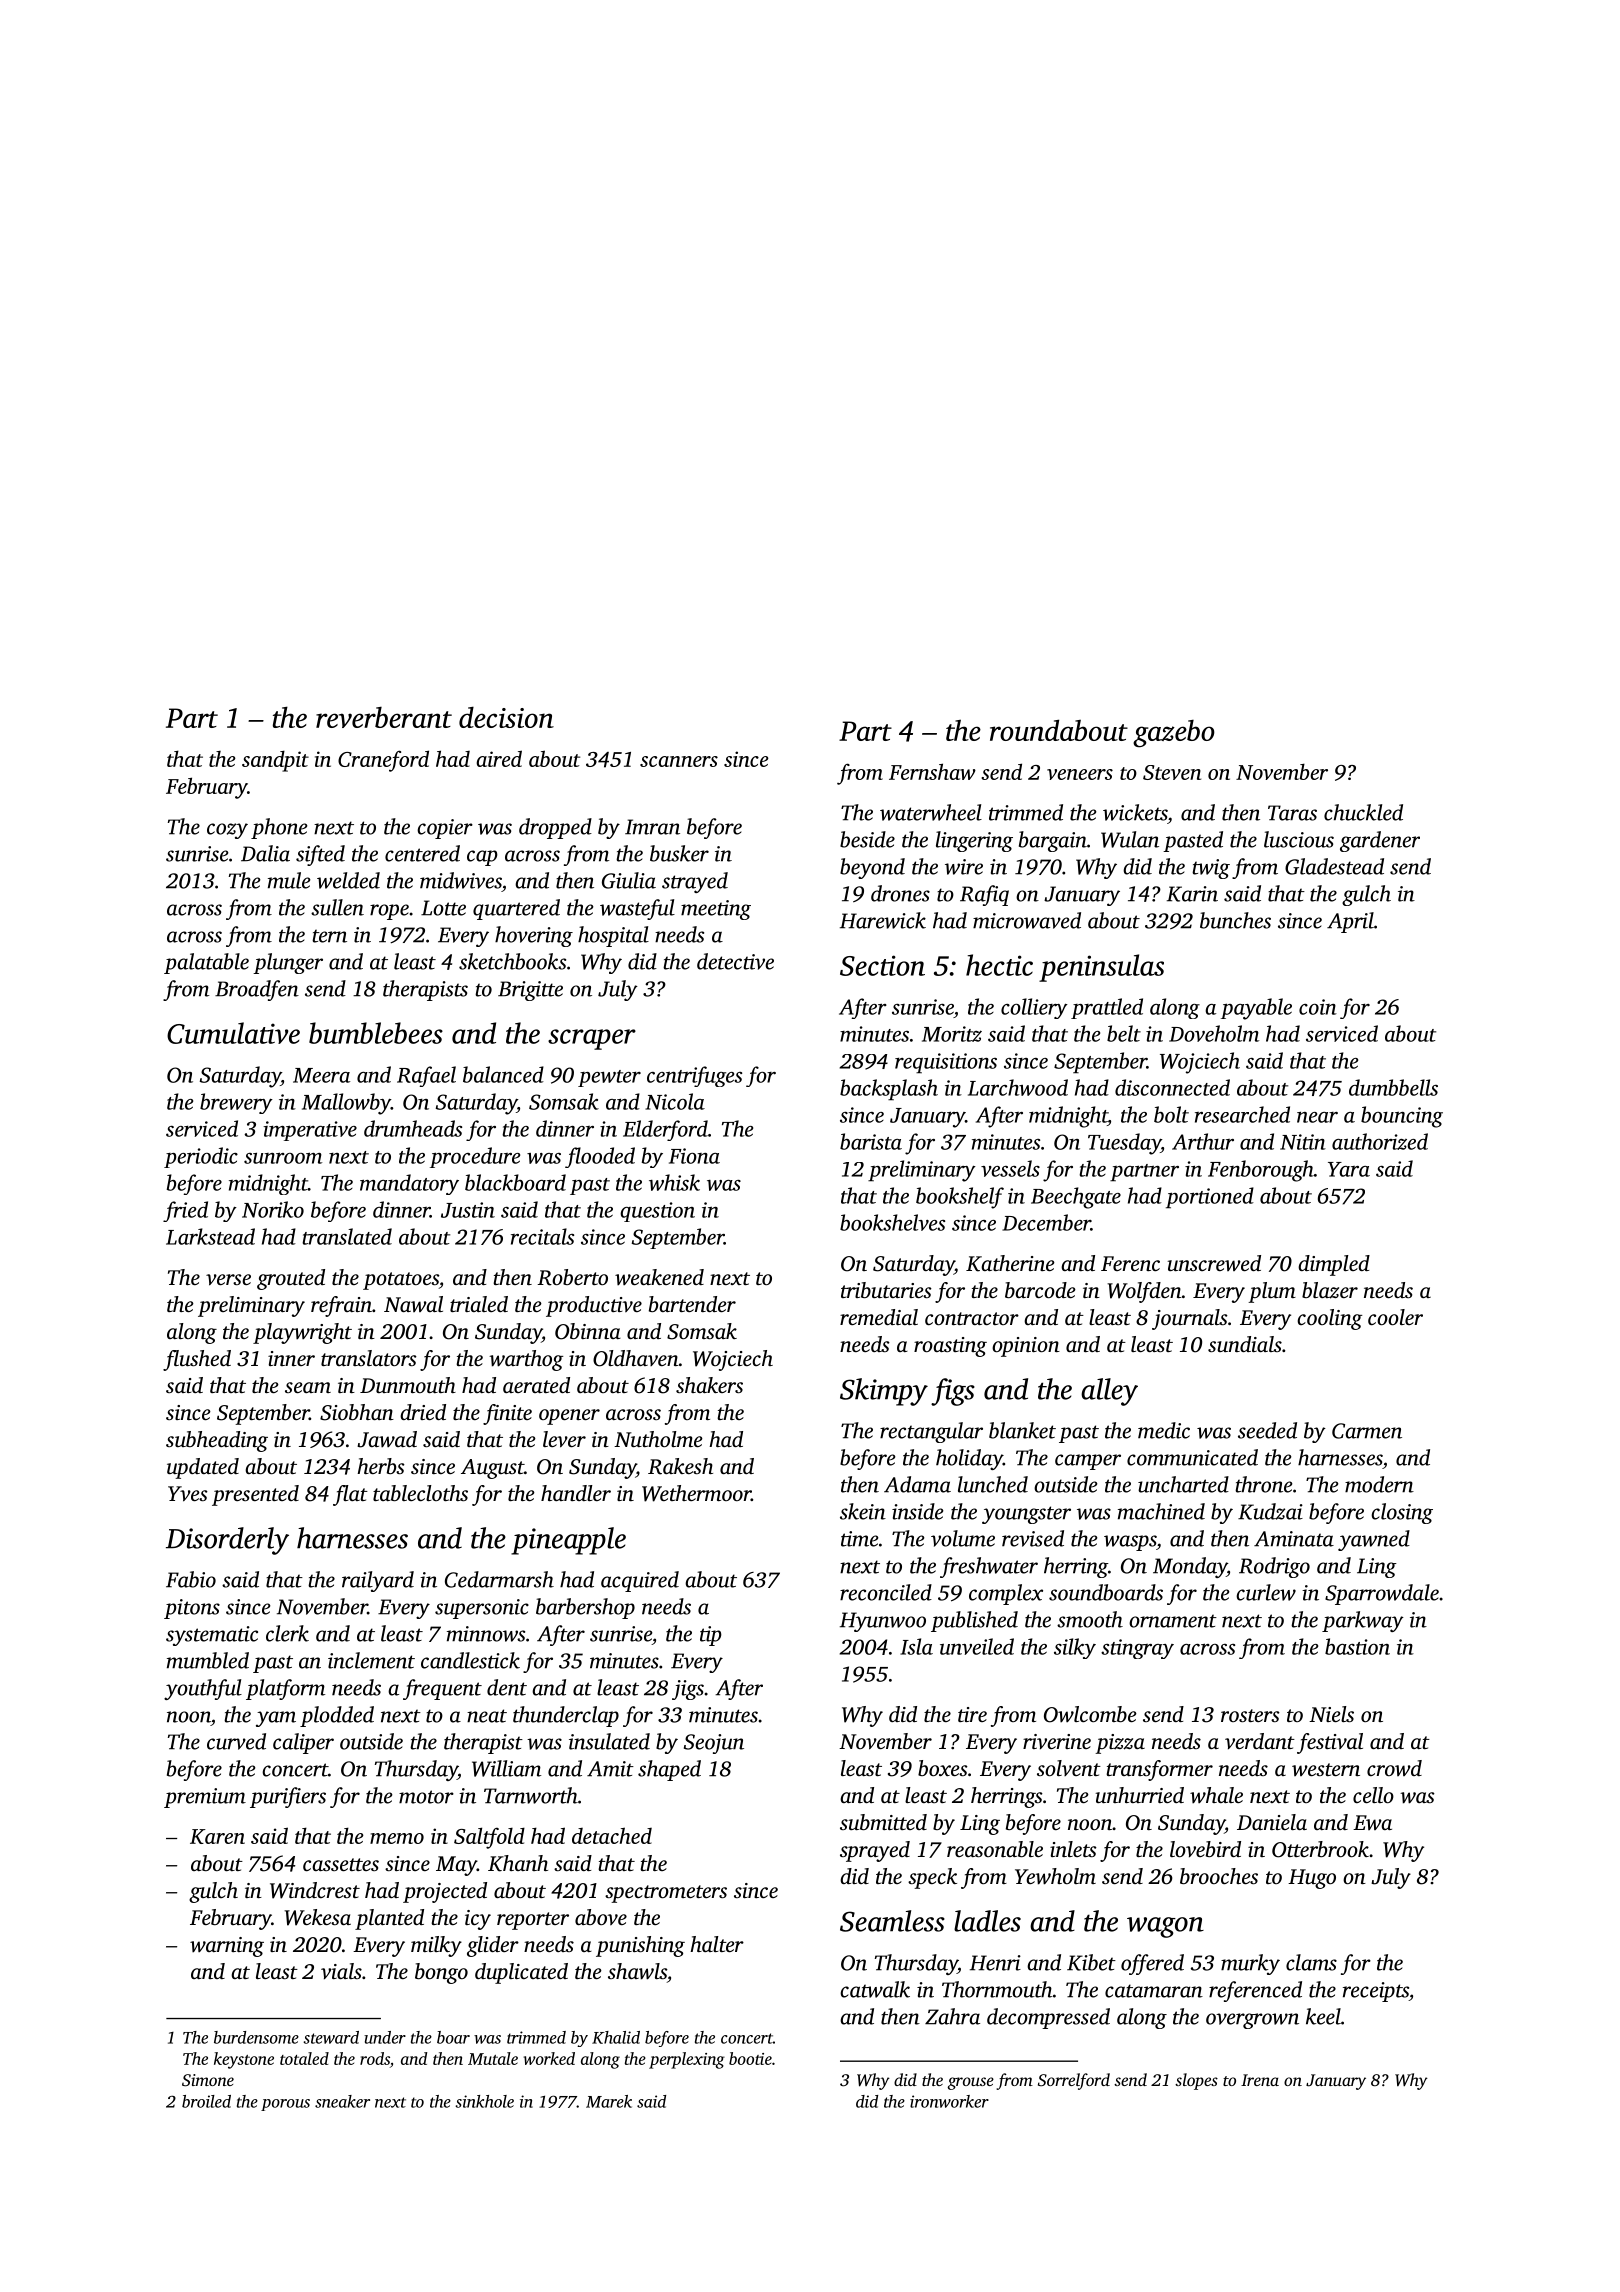  I want to click on gardener, so click(1380, 841).
